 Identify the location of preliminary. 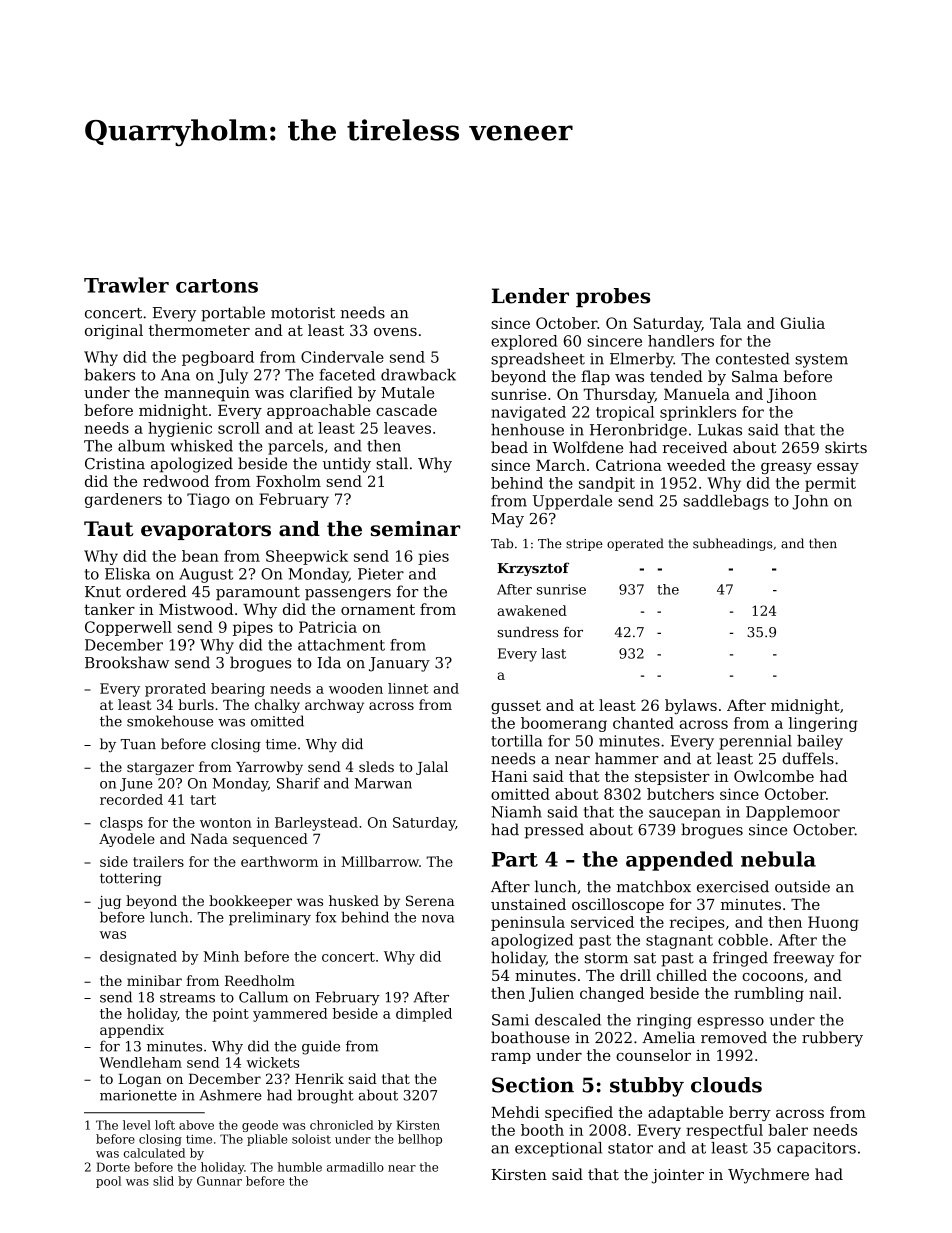
(270, 918).
